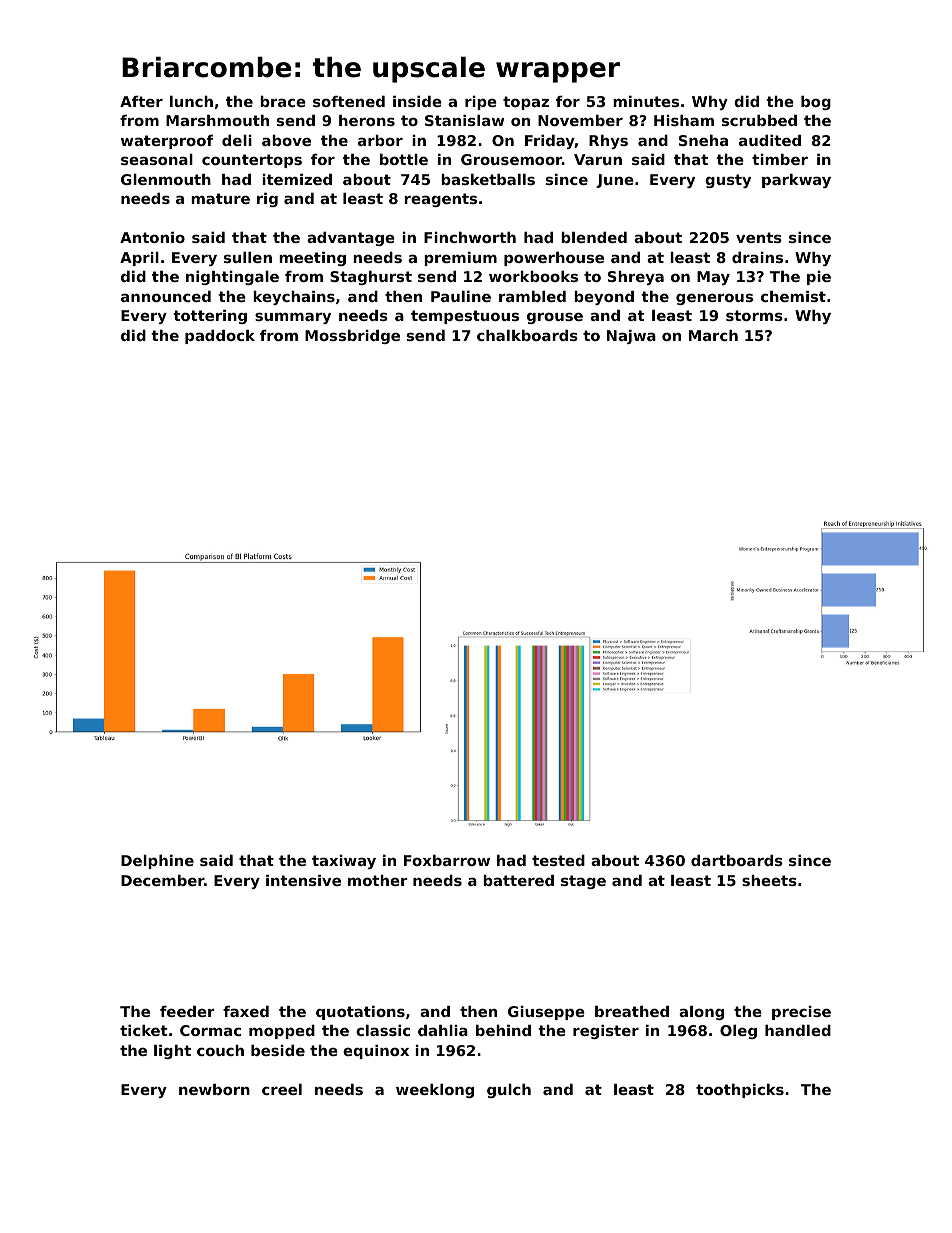 The width and height of the screenshot is (952, 1233). I want to click on Delphine, so click(157, 862).
